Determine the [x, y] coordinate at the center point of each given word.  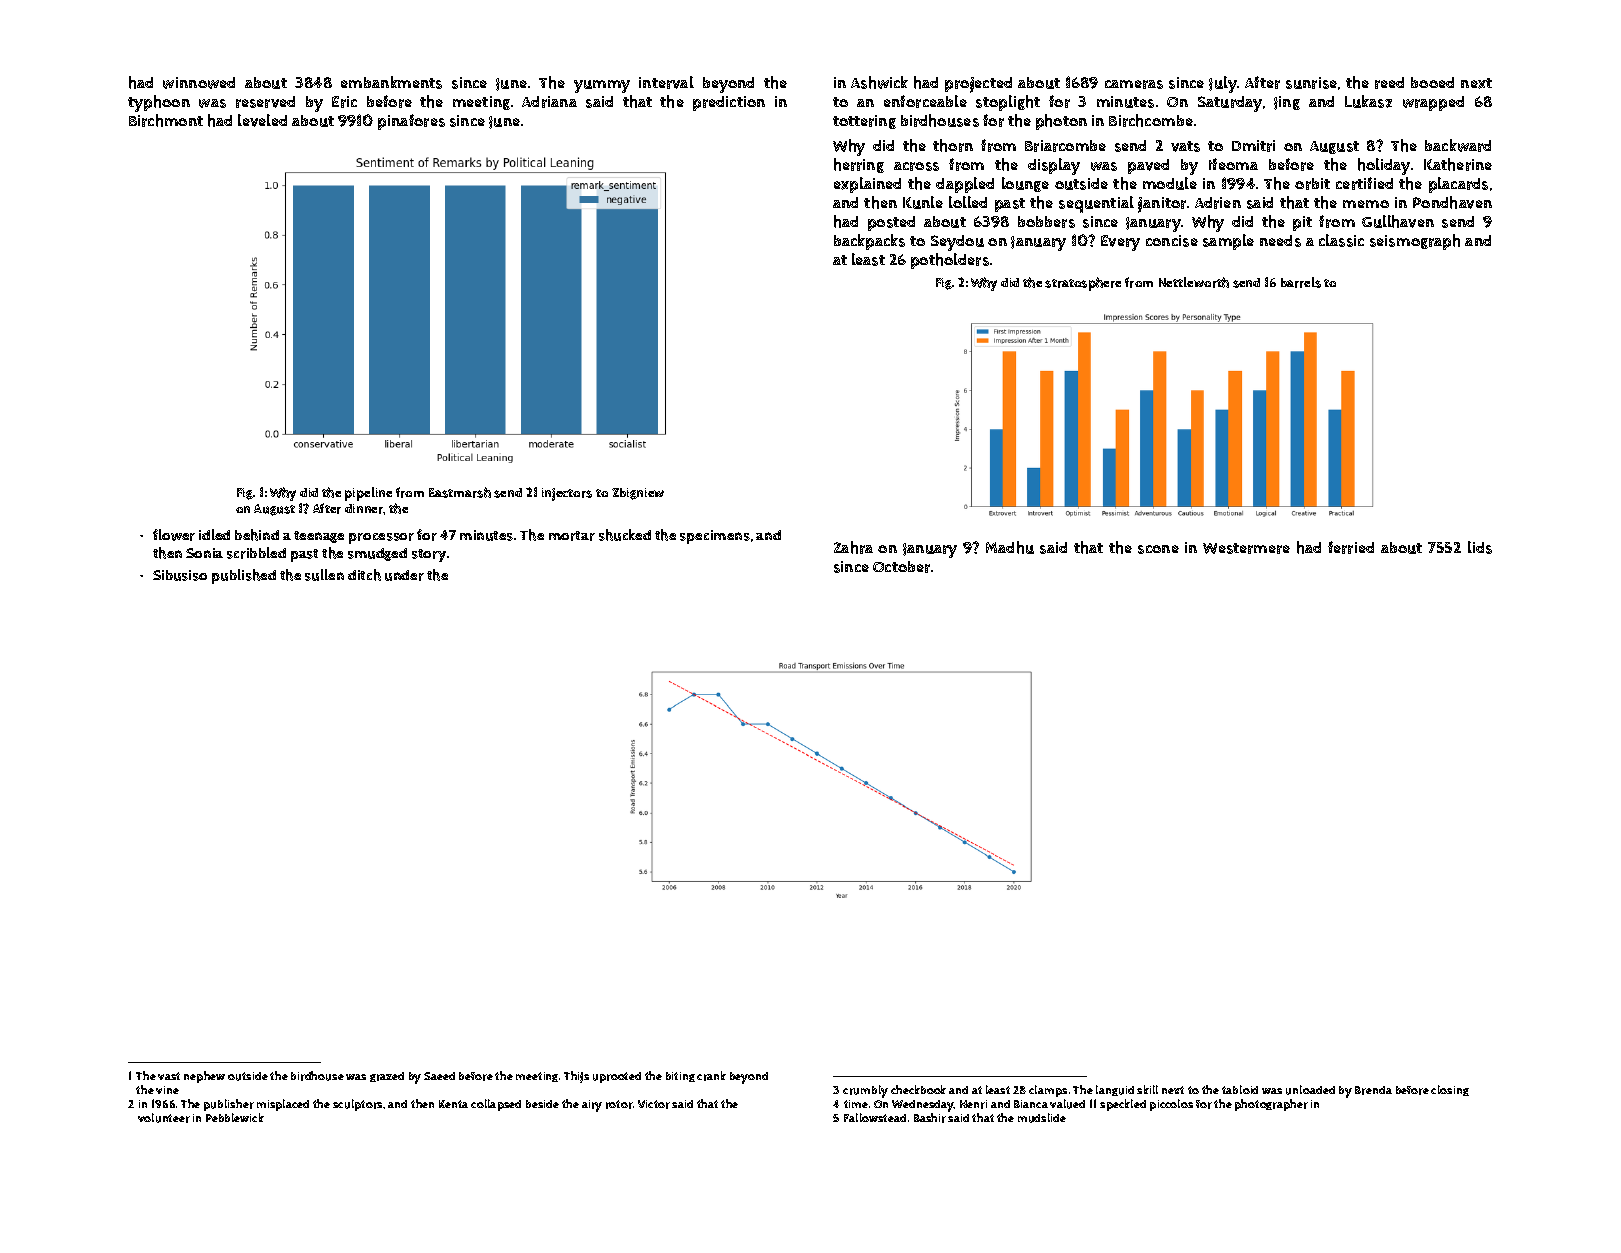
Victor [654, 1104]
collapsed [496, 1105]
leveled [262, 120]
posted [891, 223]
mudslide [1042, 1118]
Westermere [1246, 548]
